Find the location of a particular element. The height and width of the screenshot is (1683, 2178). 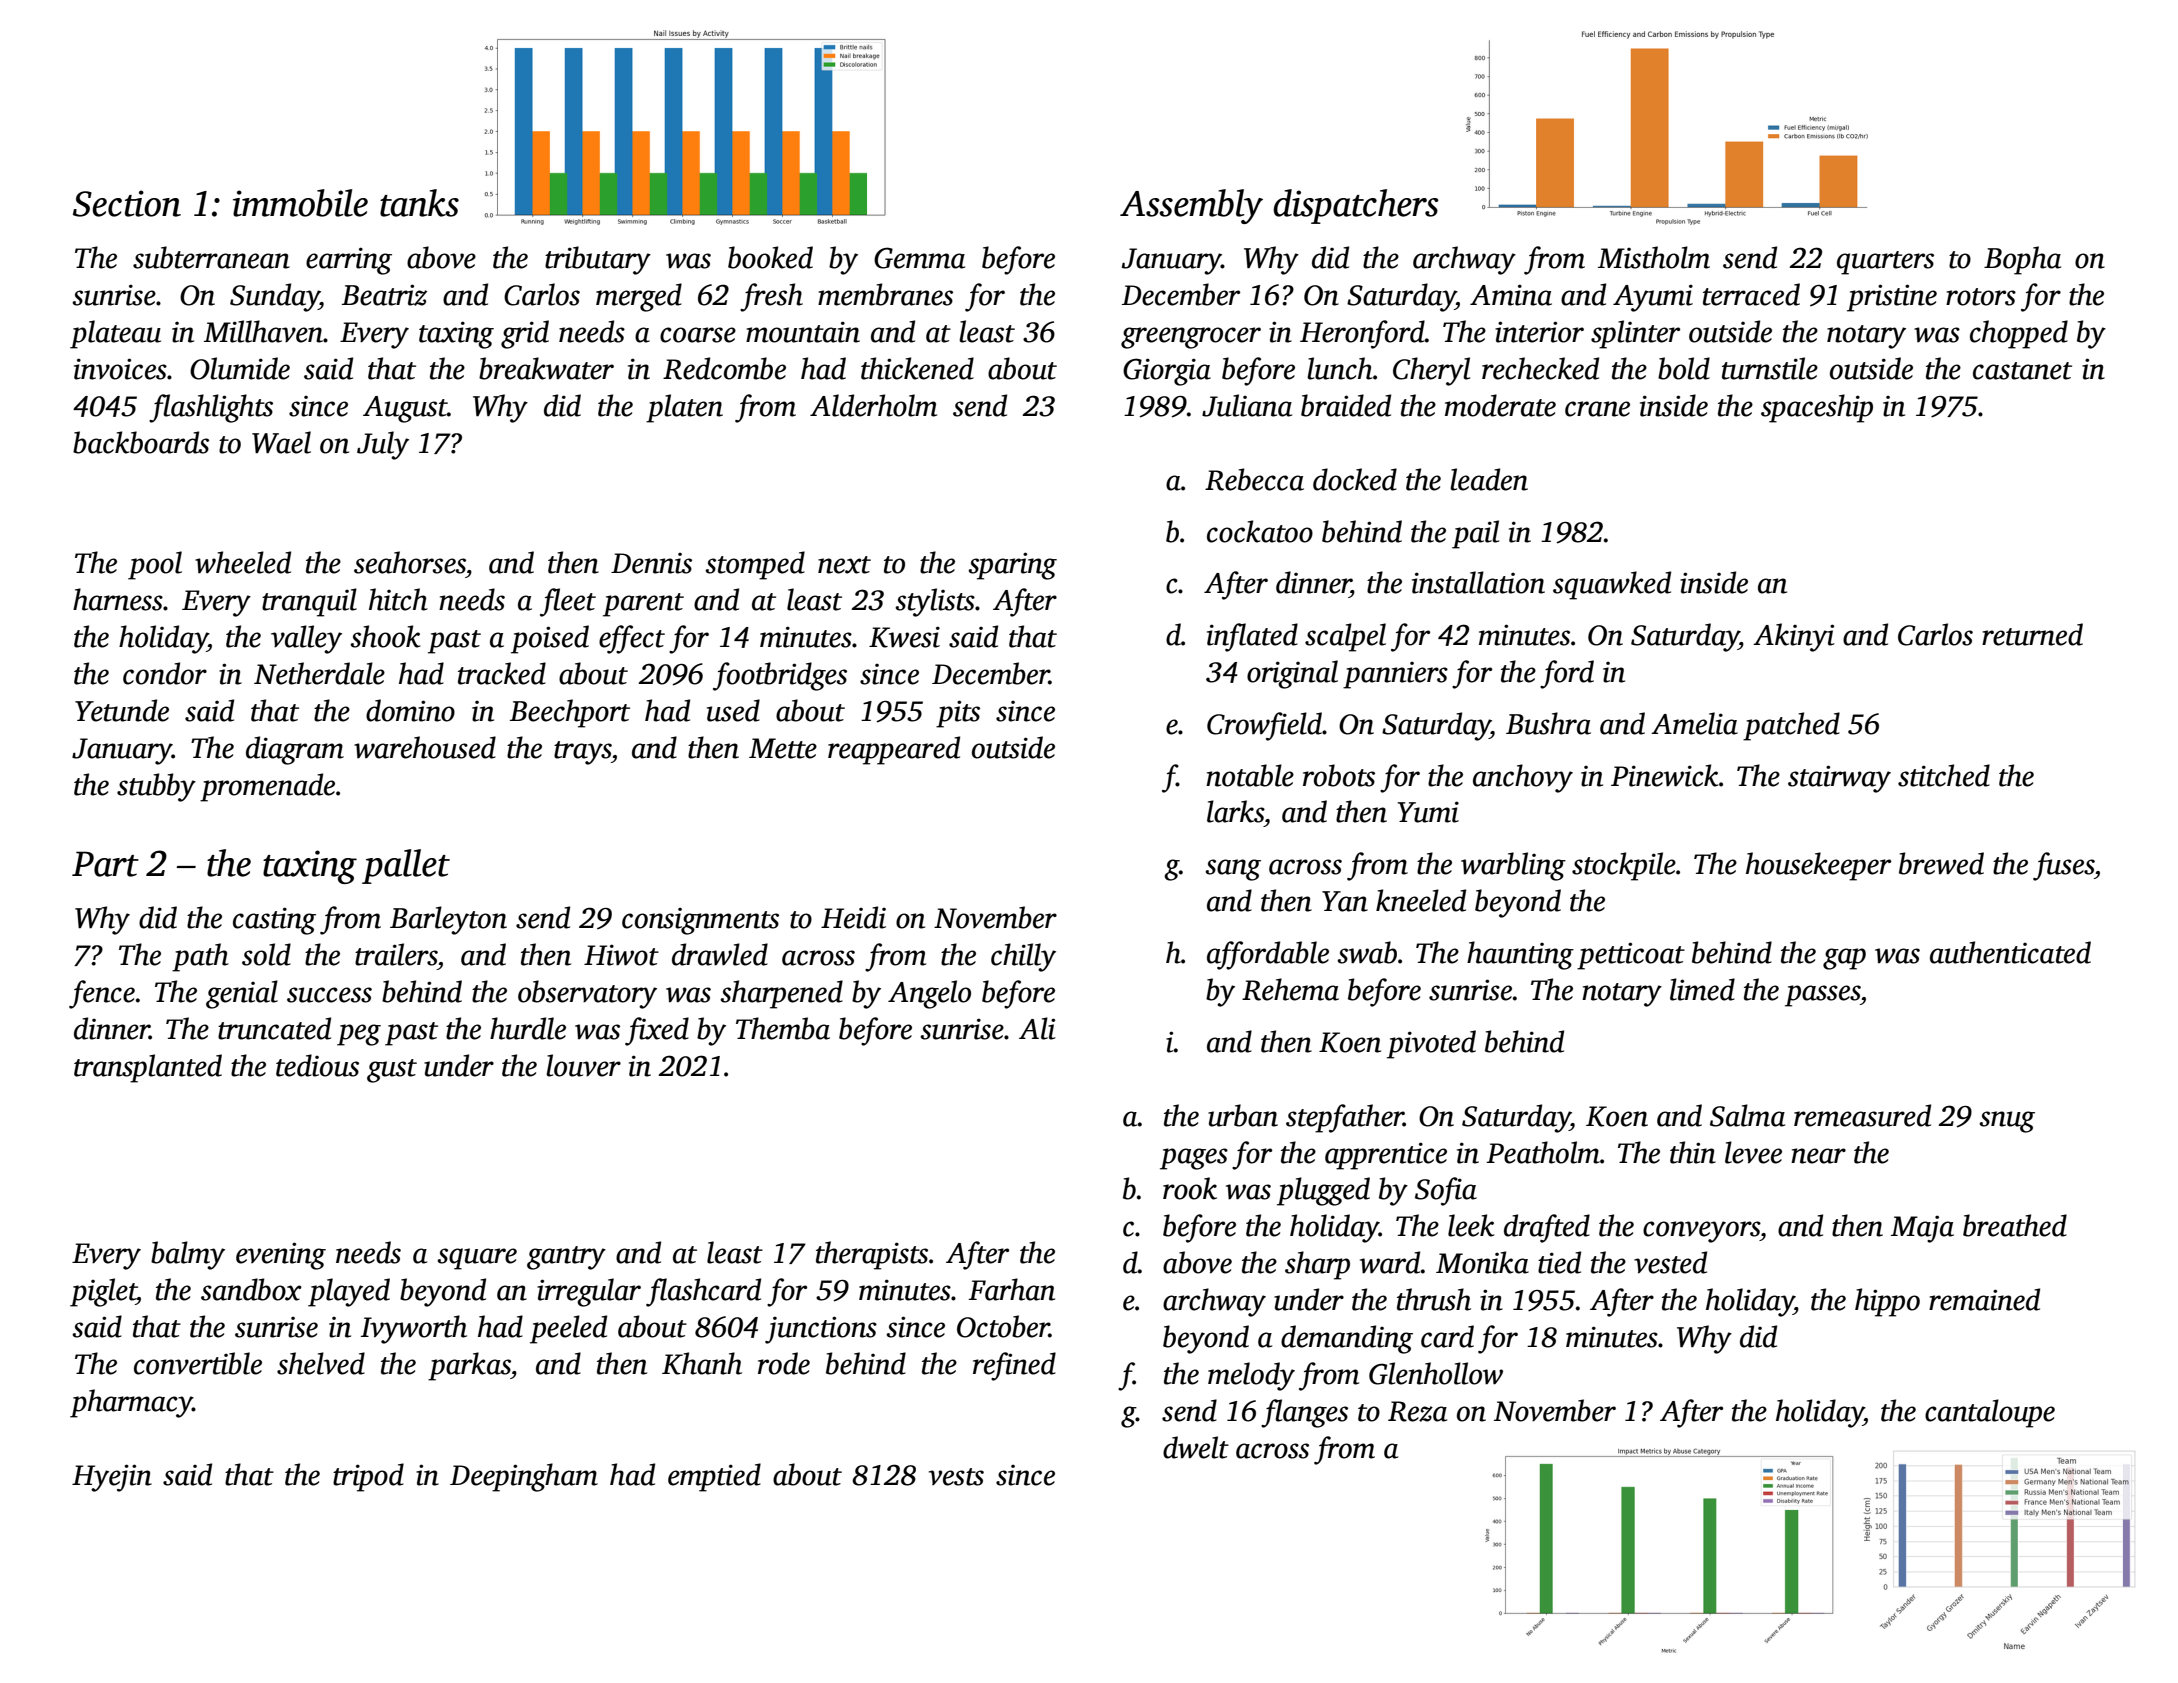

shelved is located at coordinates (321, 1363).
